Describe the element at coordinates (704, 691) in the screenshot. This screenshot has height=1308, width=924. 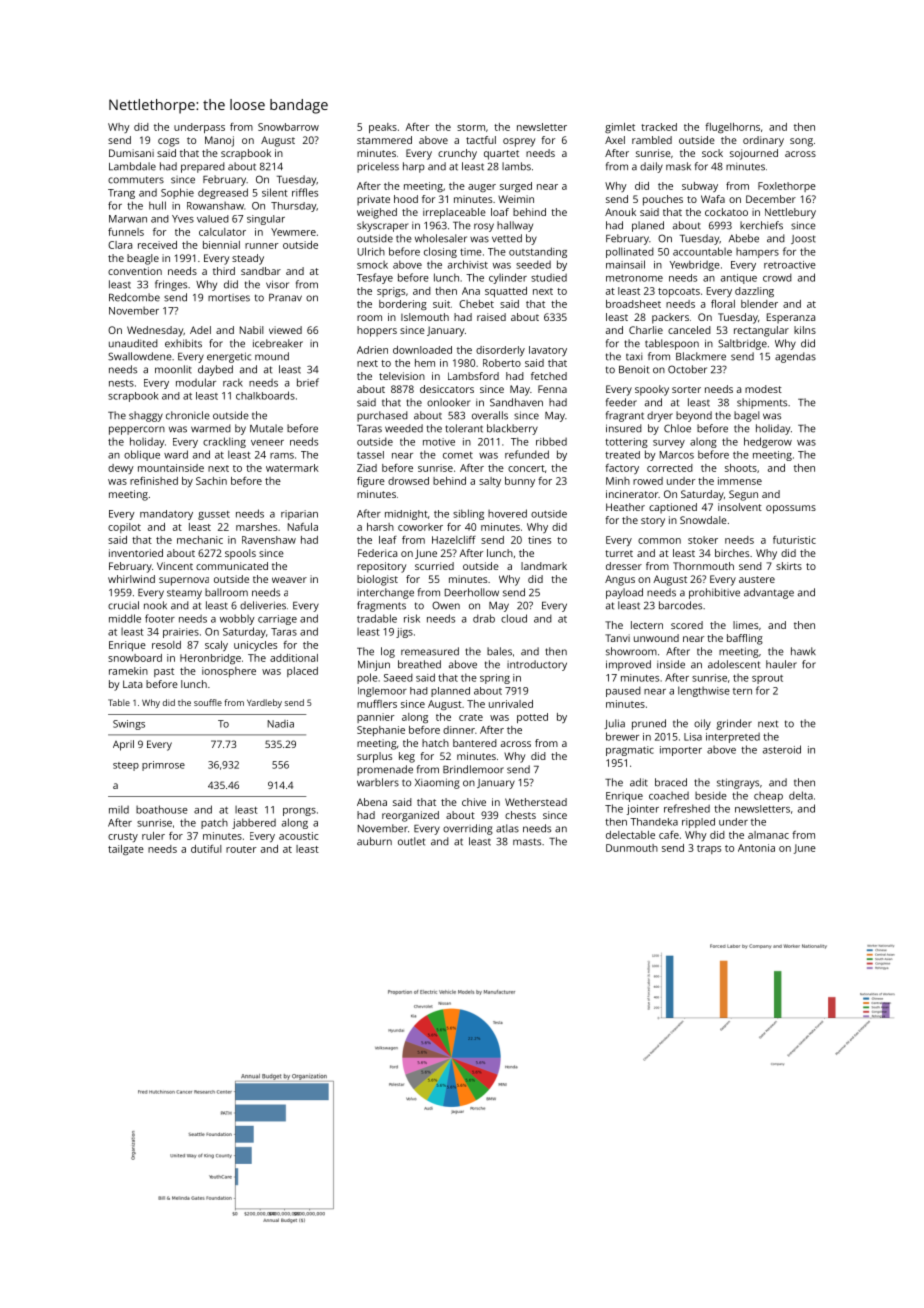
I see `lengthwise` at that location.
